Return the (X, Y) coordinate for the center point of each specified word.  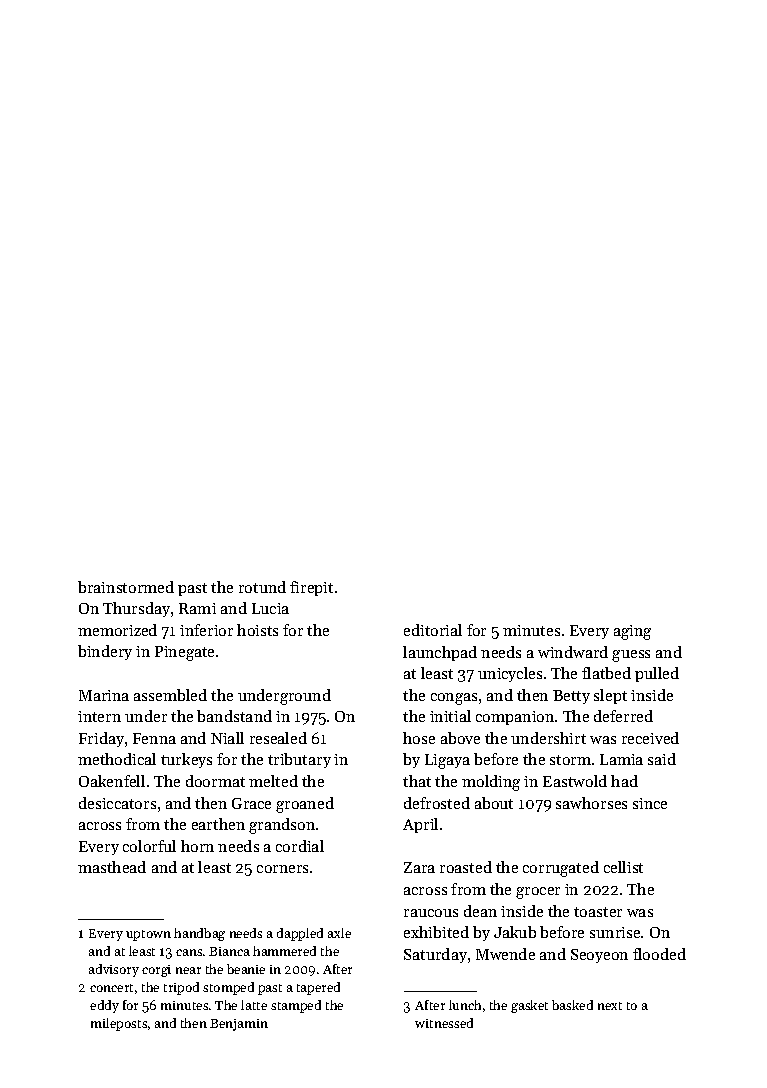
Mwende (505, 954)
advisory (114, 970)
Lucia (270, 608)
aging (632, 632)
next (610, 1006)
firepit (311, 588)
